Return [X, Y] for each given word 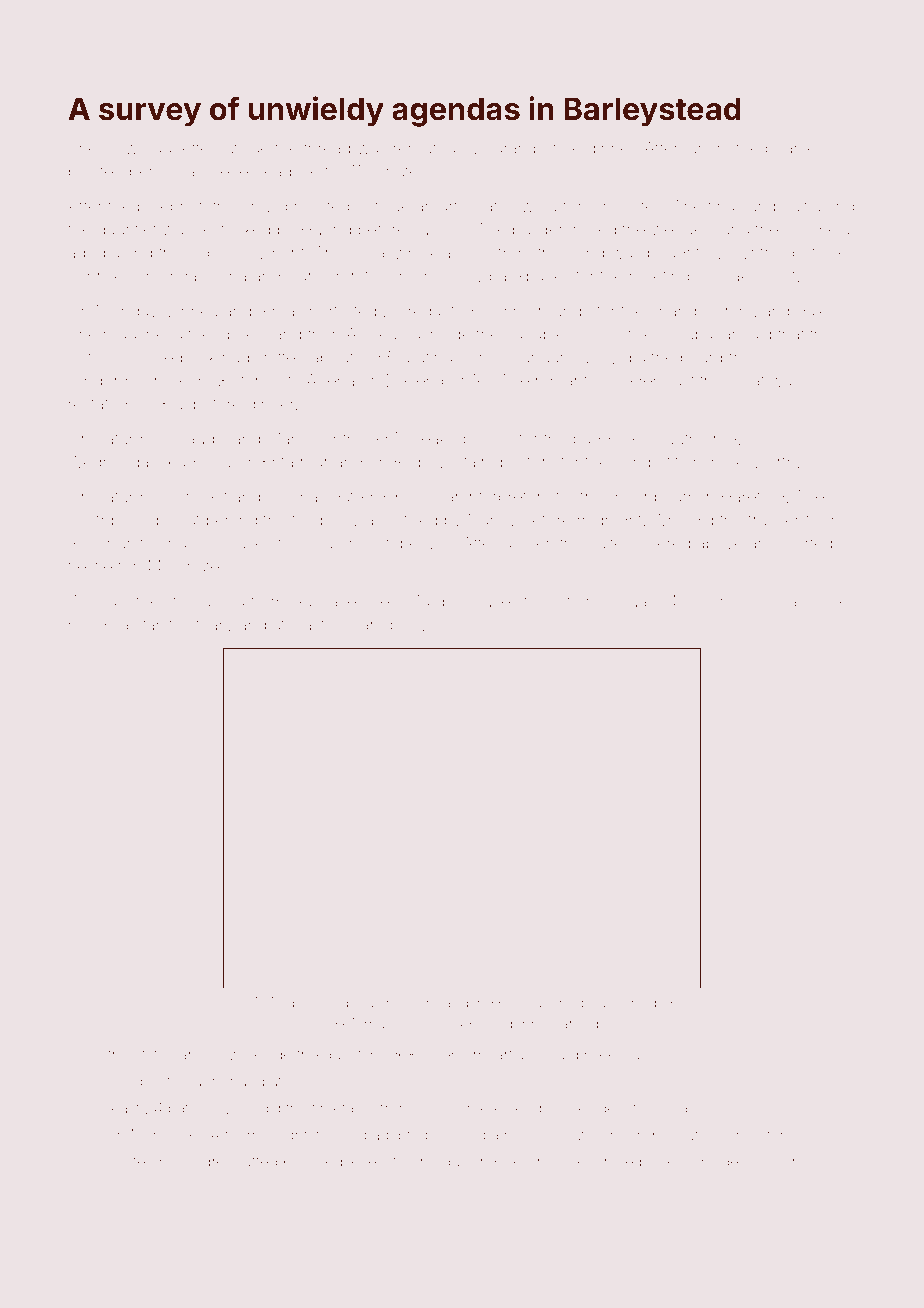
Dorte [127, 1162]
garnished [623, 1004]
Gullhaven [328, 601]
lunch [705, 148]
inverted [803, 543]
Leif [558, 601]
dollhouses [478, 601]
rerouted [424, 148]
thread [327, 148]
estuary [205, 626]
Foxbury [522, 1163]
